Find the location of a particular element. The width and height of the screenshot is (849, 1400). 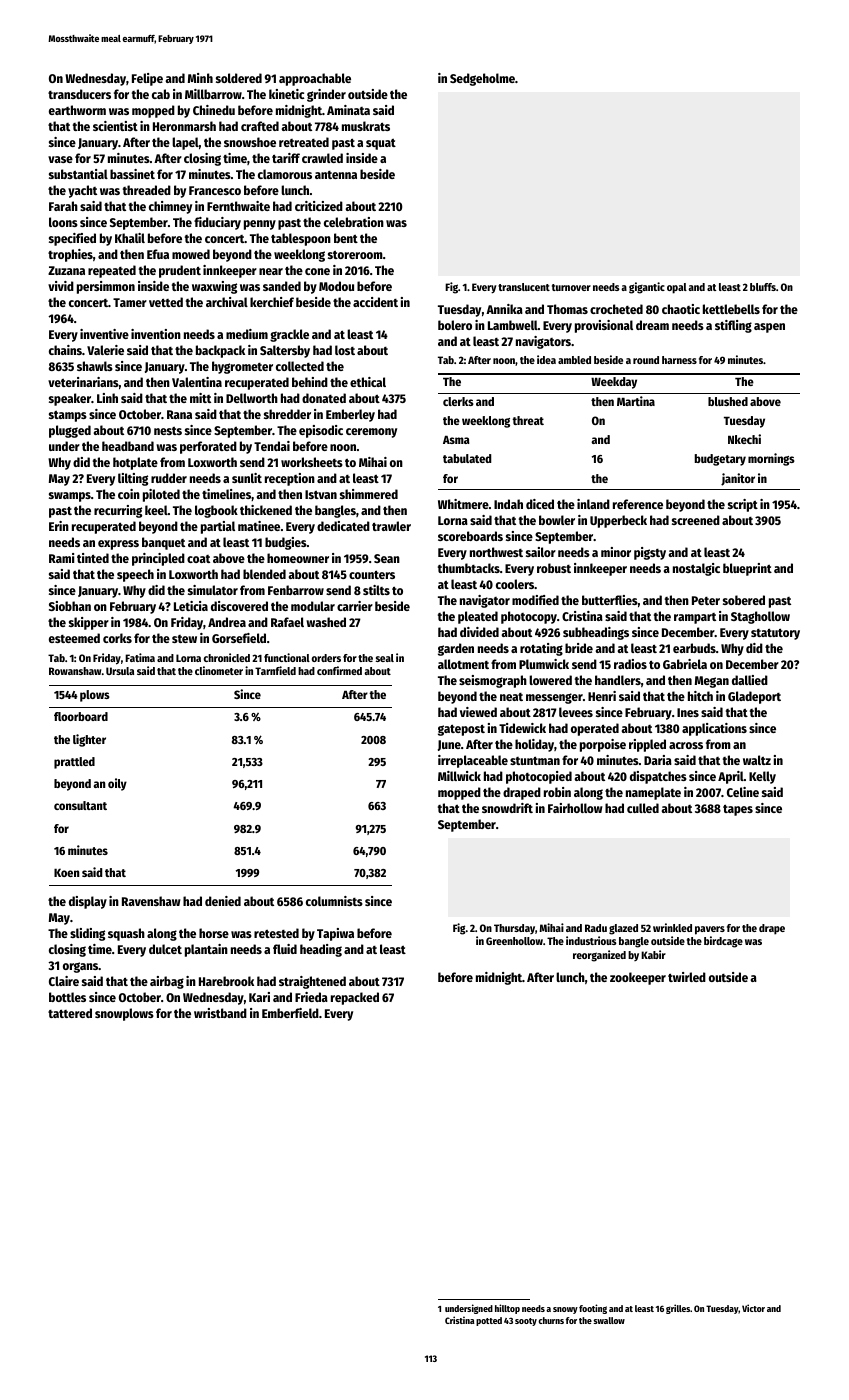

Daria is located at coordinates (658, 760).
